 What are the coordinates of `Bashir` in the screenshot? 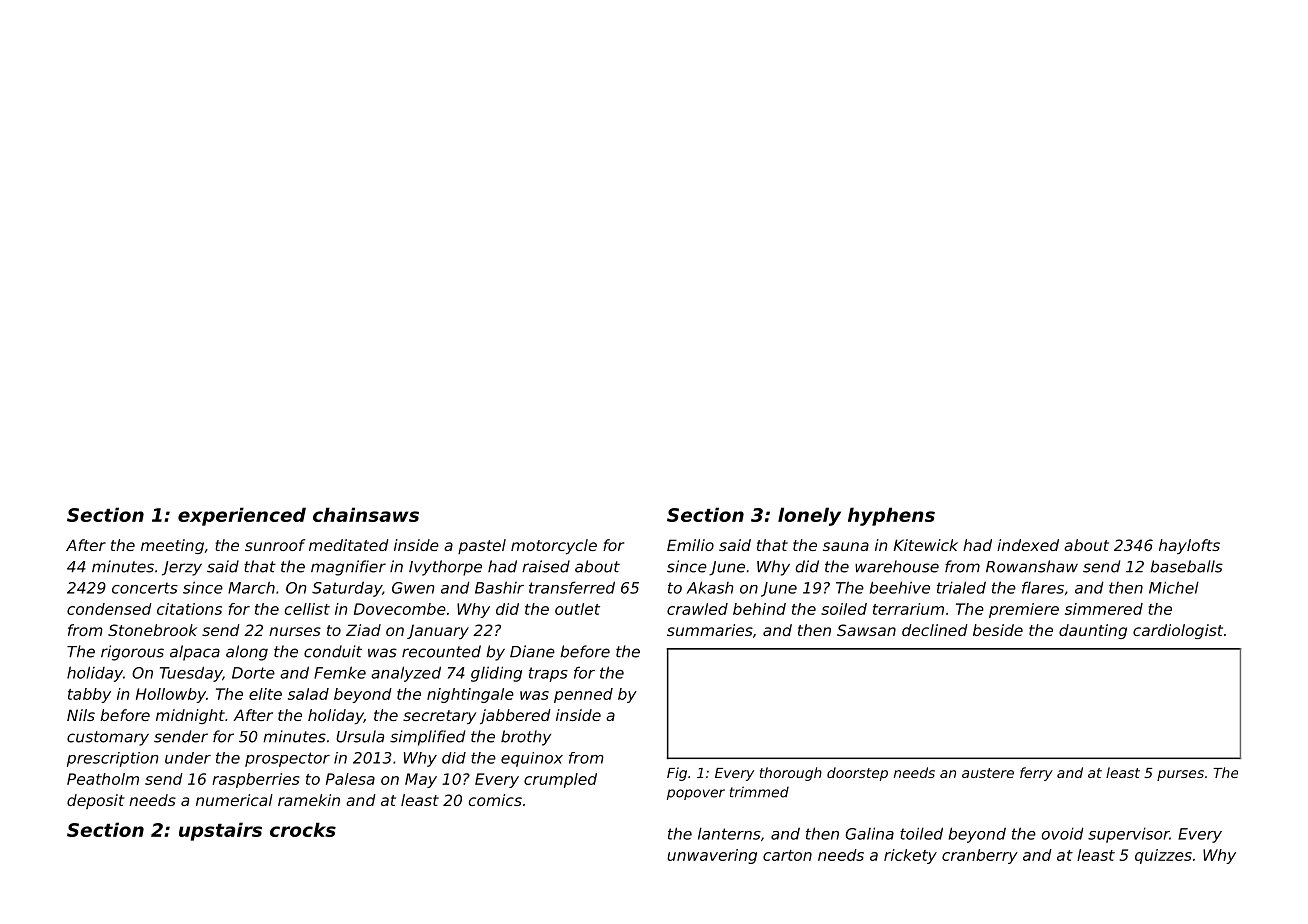 It's located at (499, 587).
